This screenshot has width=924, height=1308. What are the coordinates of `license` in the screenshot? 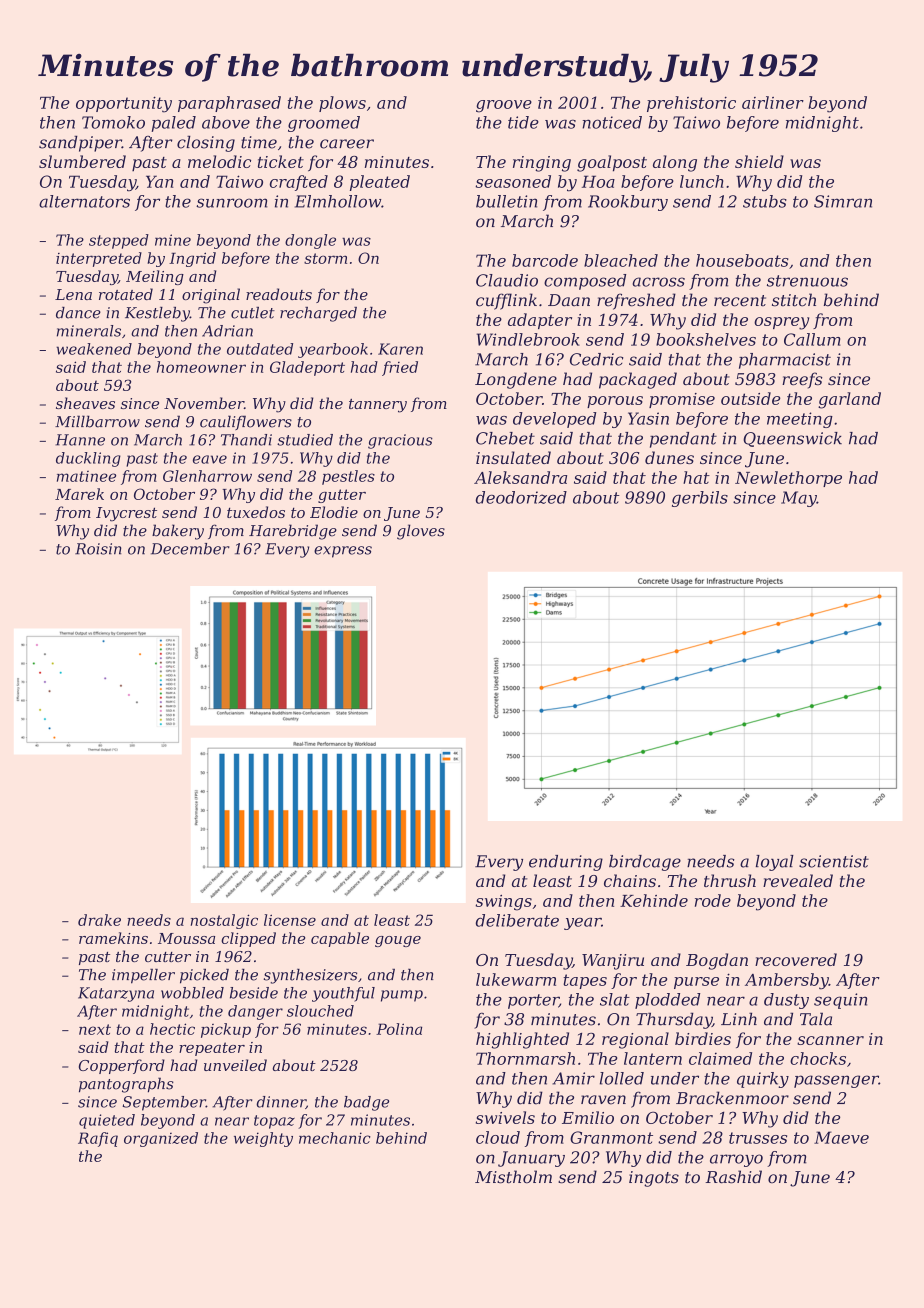 It's located at (290, 920).
